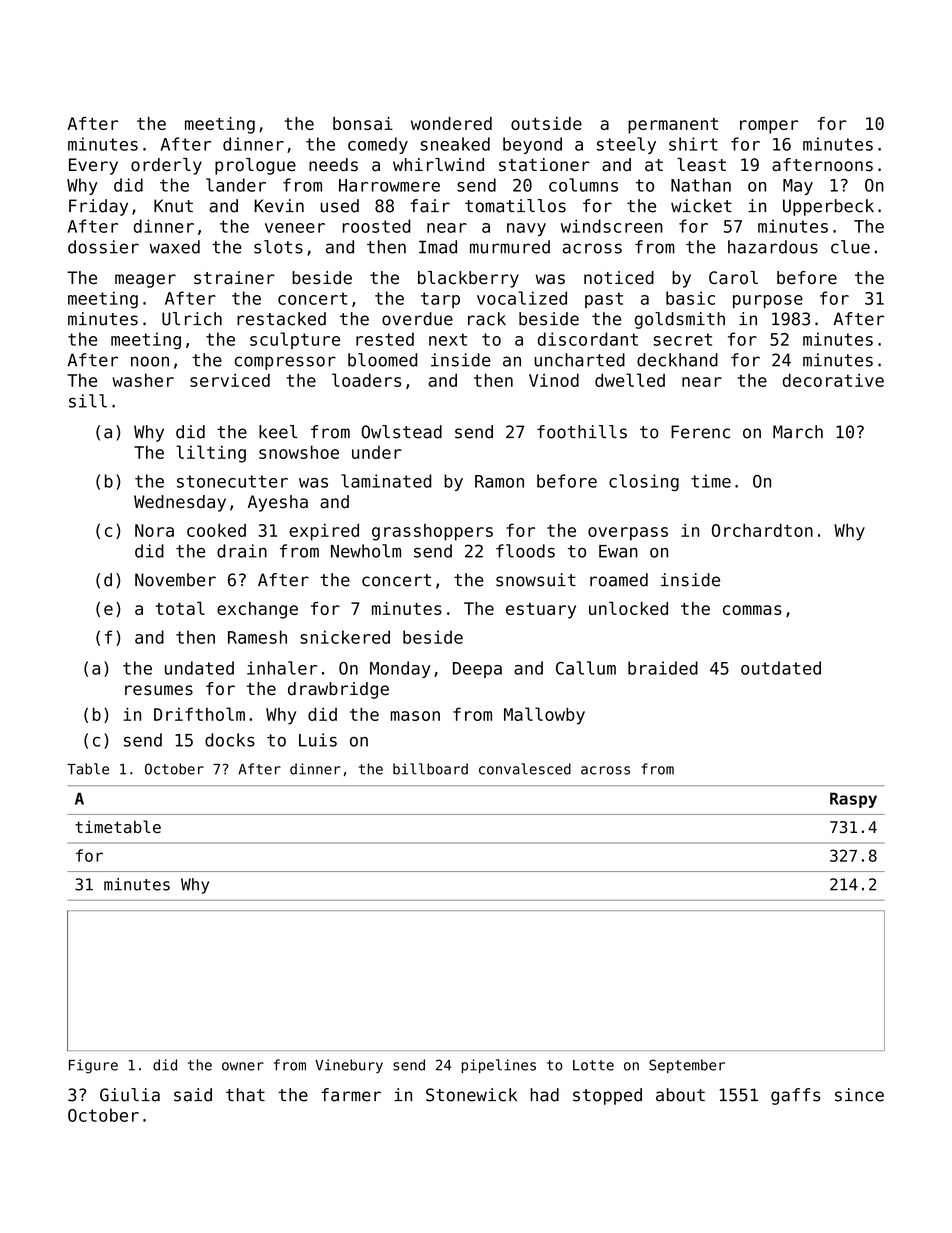 The height and width of the screenshot is (1233, 952). What do you see at coordinates (853, 800) in the screenshot?
I see `Raspy` at bounding box center [853, 800].
